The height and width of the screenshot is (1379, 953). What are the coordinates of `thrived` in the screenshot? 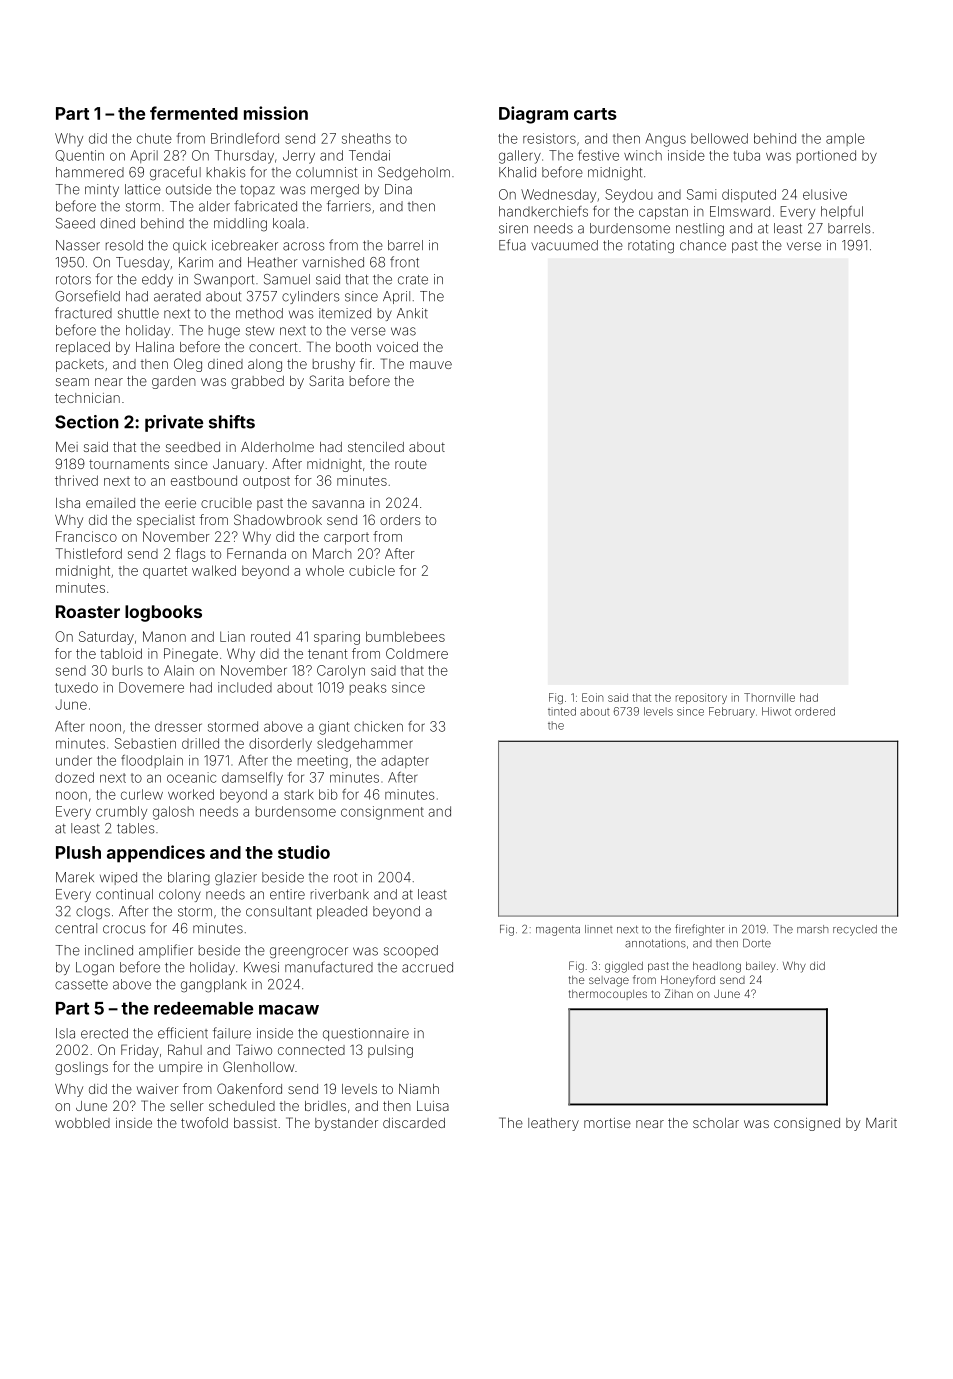 It's located at (76, 480).
